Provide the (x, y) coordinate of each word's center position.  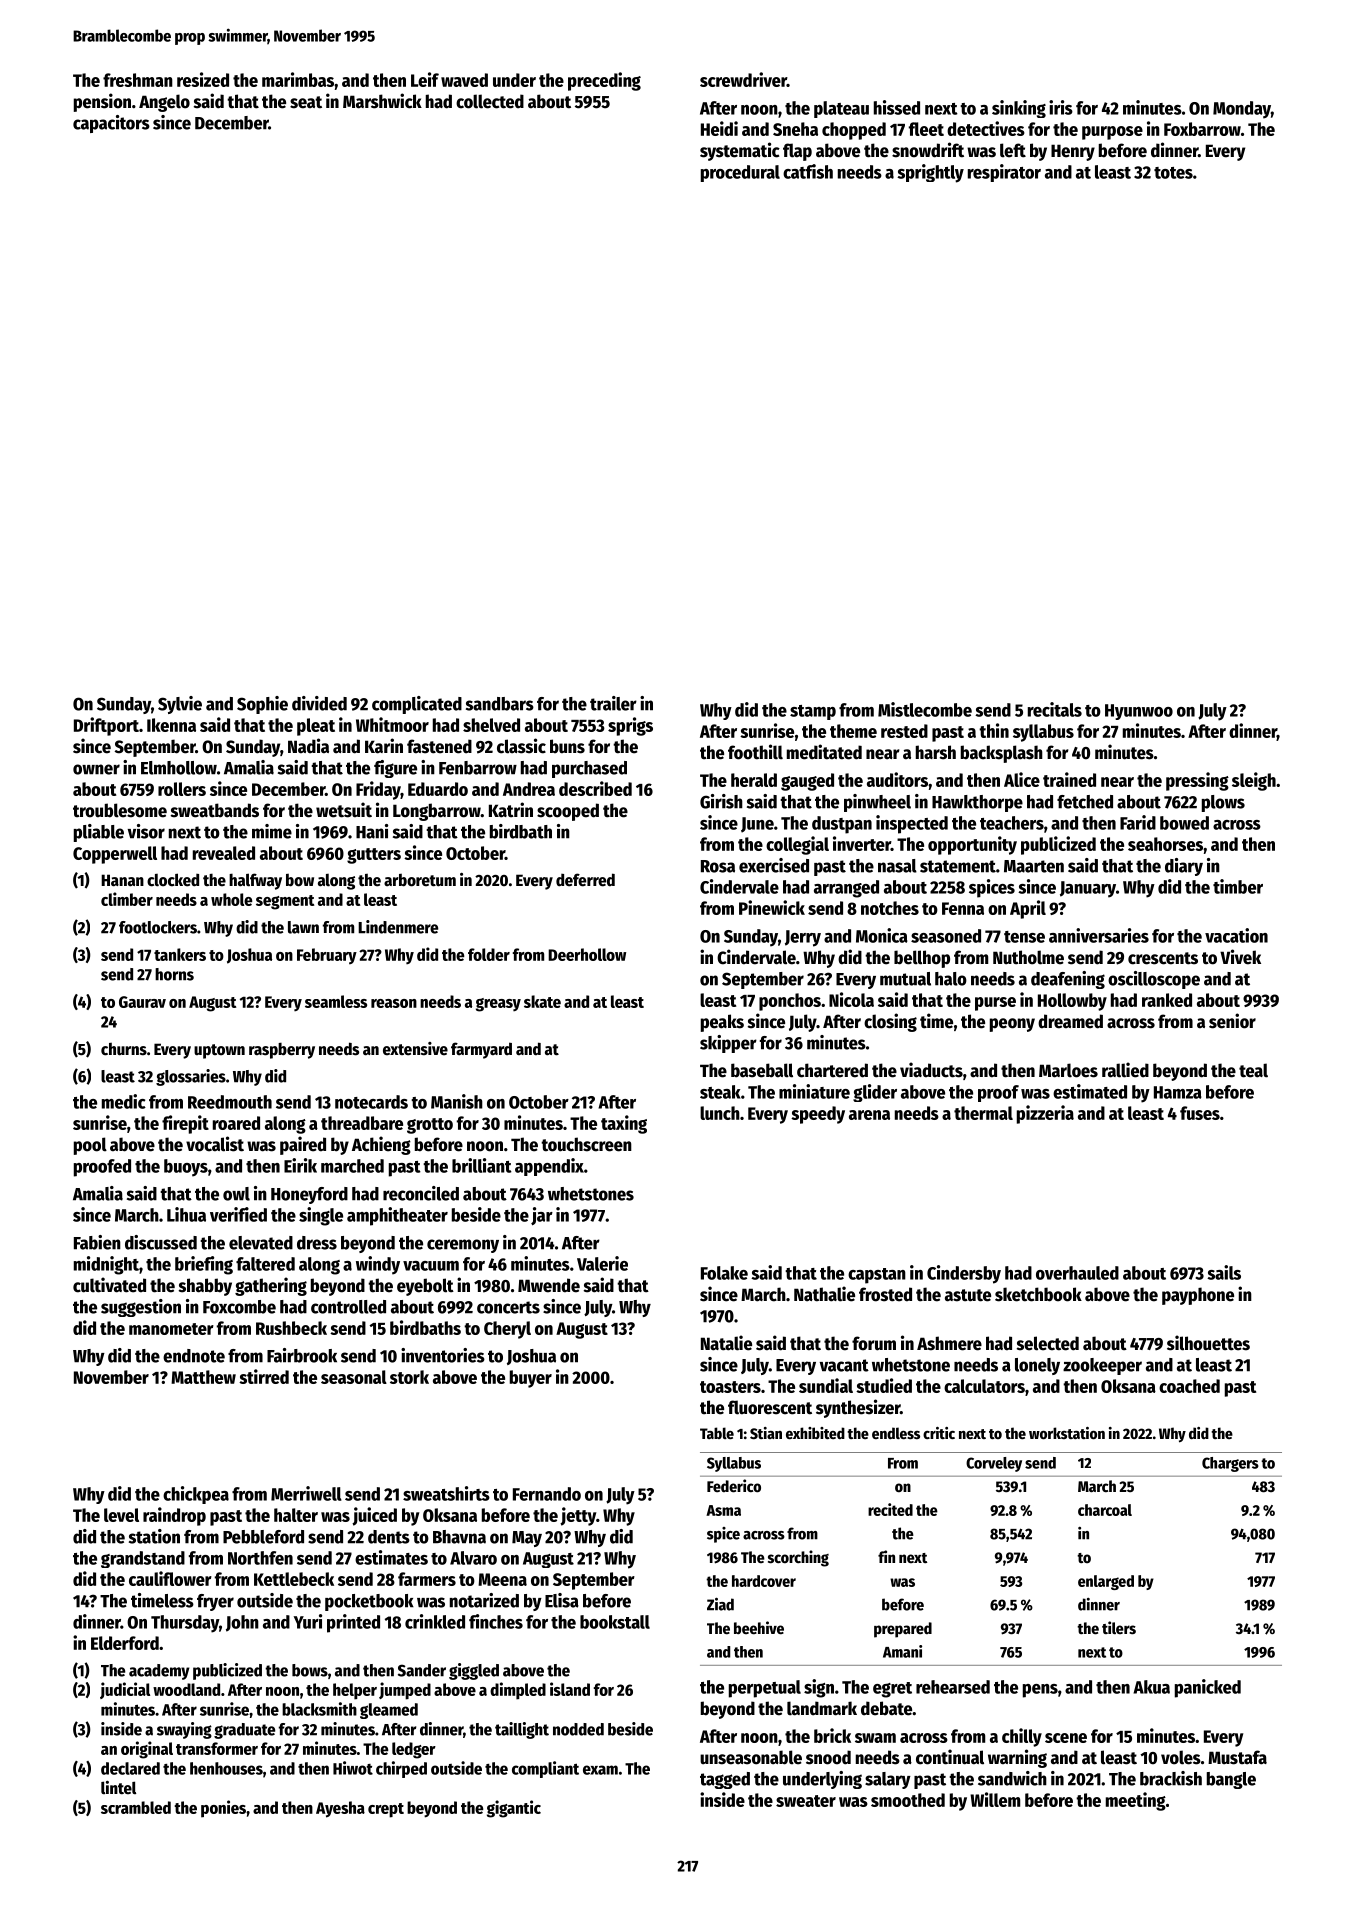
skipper (728, 1044)
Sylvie (180, 705)
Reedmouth (230, 1102)
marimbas (298, 79)
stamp (813, 712)
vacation (1236, 935)
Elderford (125, 1643)
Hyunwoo (1139, 712)
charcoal (1105, 1510)
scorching (798, 1558)
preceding (604, 81)
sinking (1019, 109)
